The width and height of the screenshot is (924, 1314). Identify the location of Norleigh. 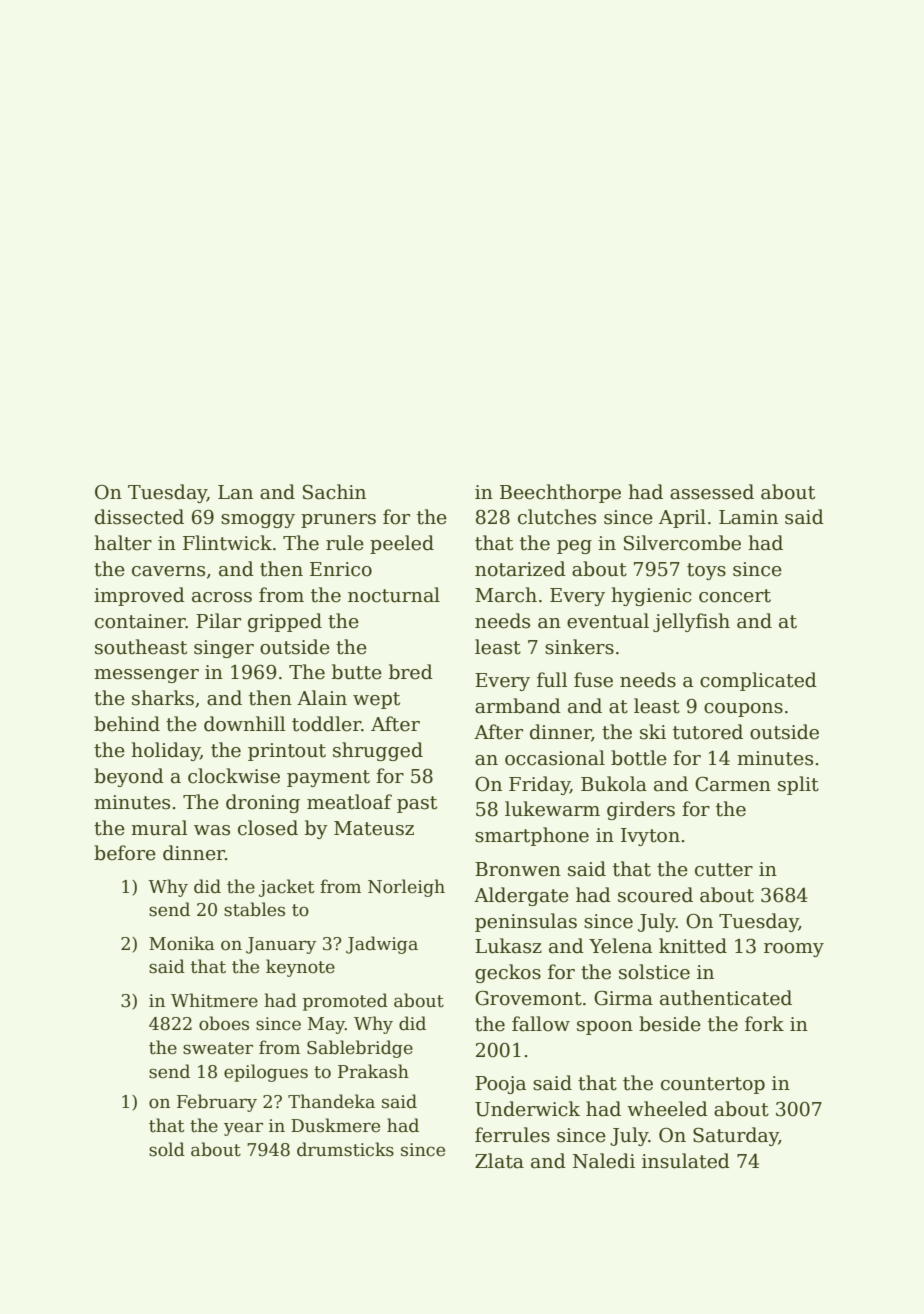
(406, 888).
